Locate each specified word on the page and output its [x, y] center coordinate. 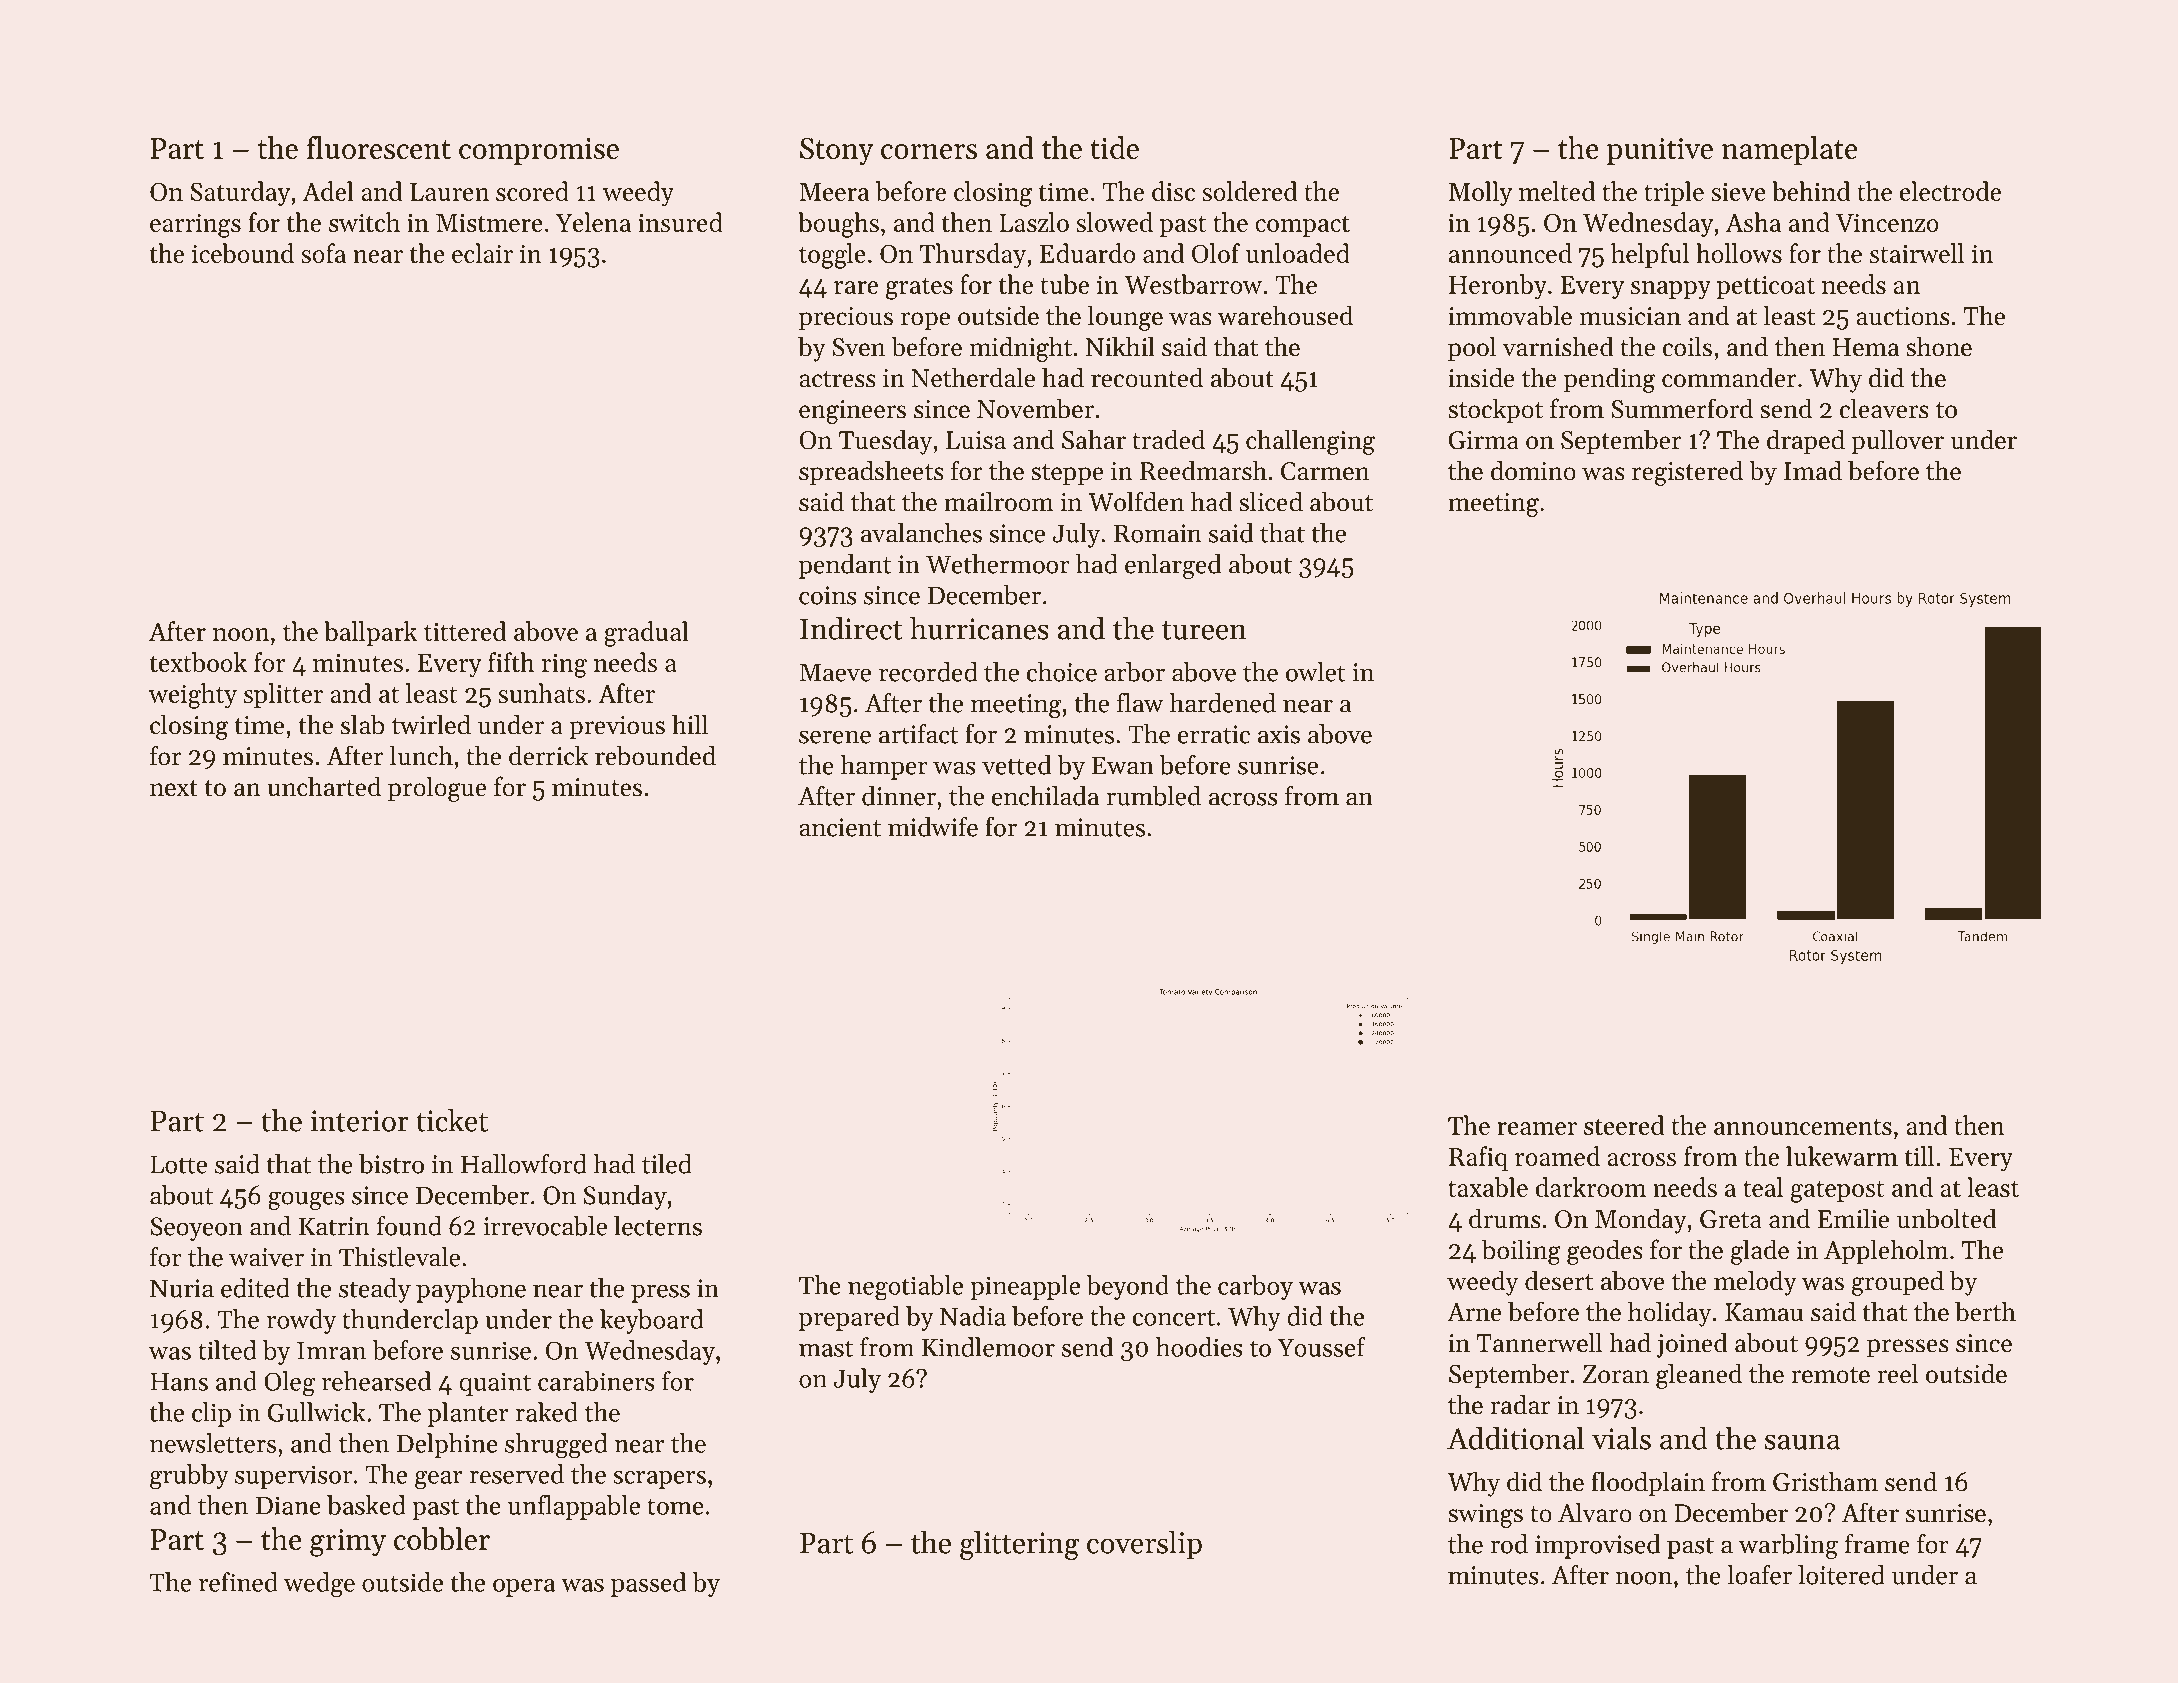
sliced [1271, 501]
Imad [1813, 470]
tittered [465, 631]
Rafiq [1478, 1159]
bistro [391, 1164]
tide [1114, 147]
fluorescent [379, 147]
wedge [319, 1585]
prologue [437, 789]
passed [648, 1584]
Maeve [835, 672]
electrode [1950, 191]
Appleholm [1886, 1252]
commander [1729, 377]
